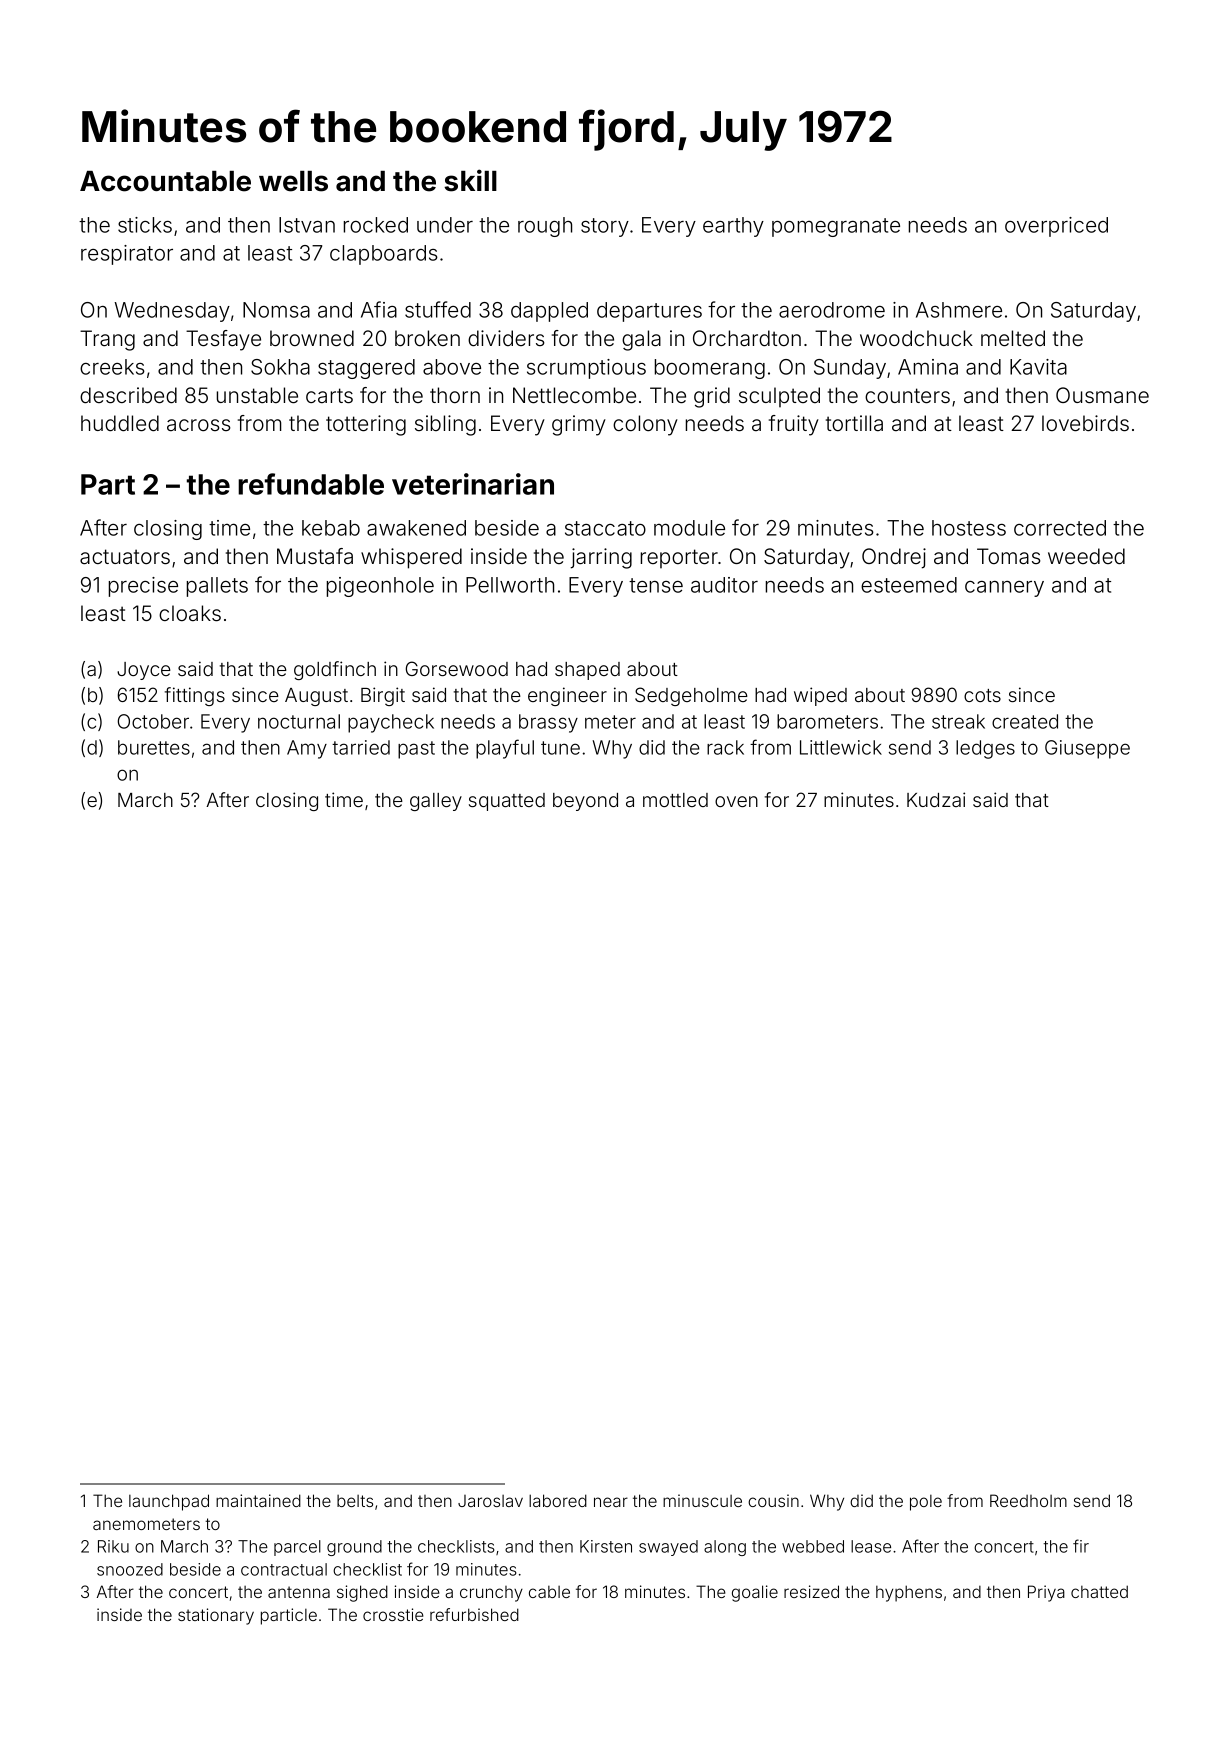  I want to click on described, so click(128, 395).
